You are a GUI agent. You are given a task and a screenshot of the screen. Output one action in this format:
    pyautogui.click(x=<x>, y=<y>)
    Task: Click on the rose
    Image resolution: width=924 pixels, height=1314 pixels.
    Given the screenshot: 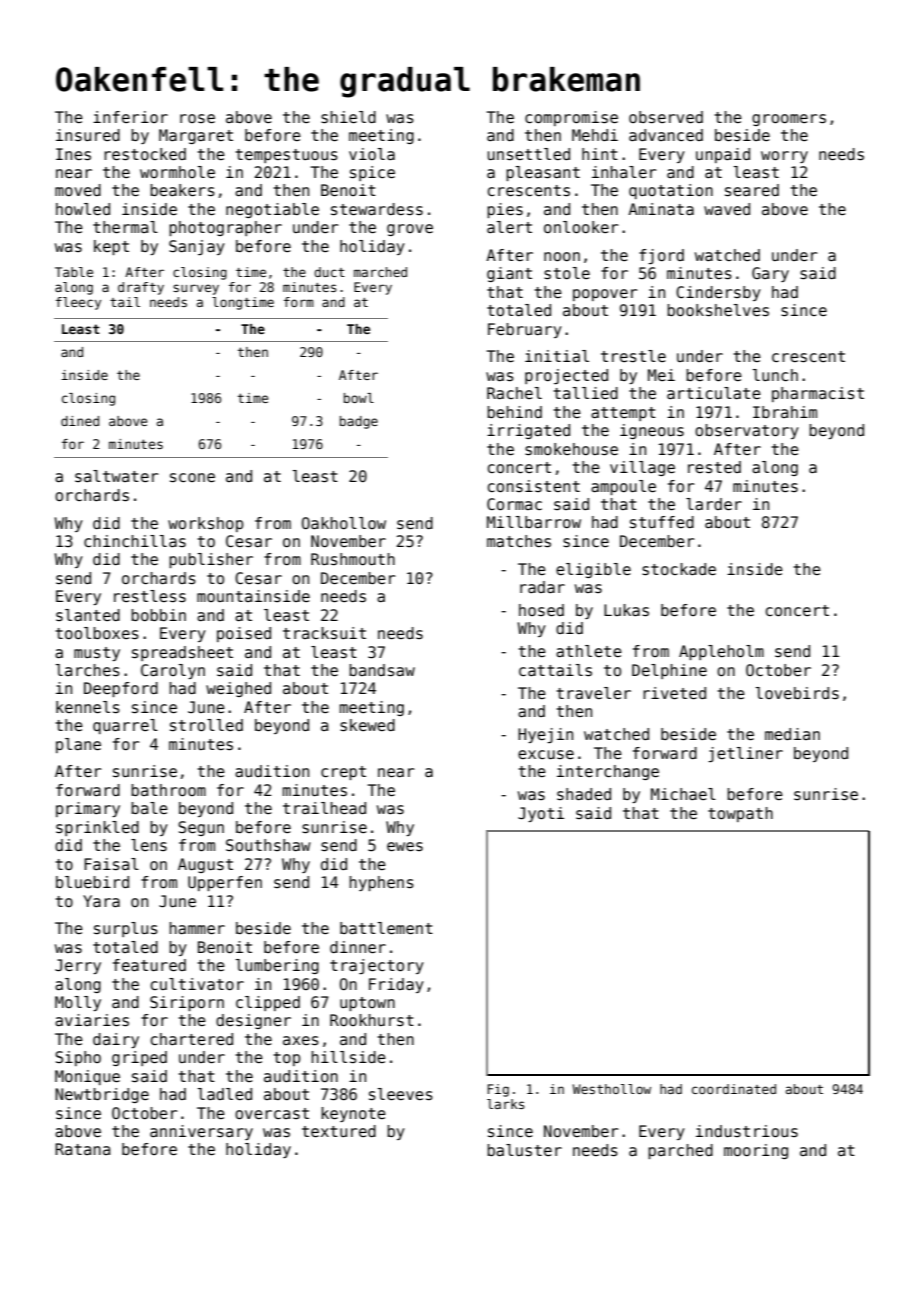 What is the action you would take?
    pyautogui.click(x=197, y=118)
